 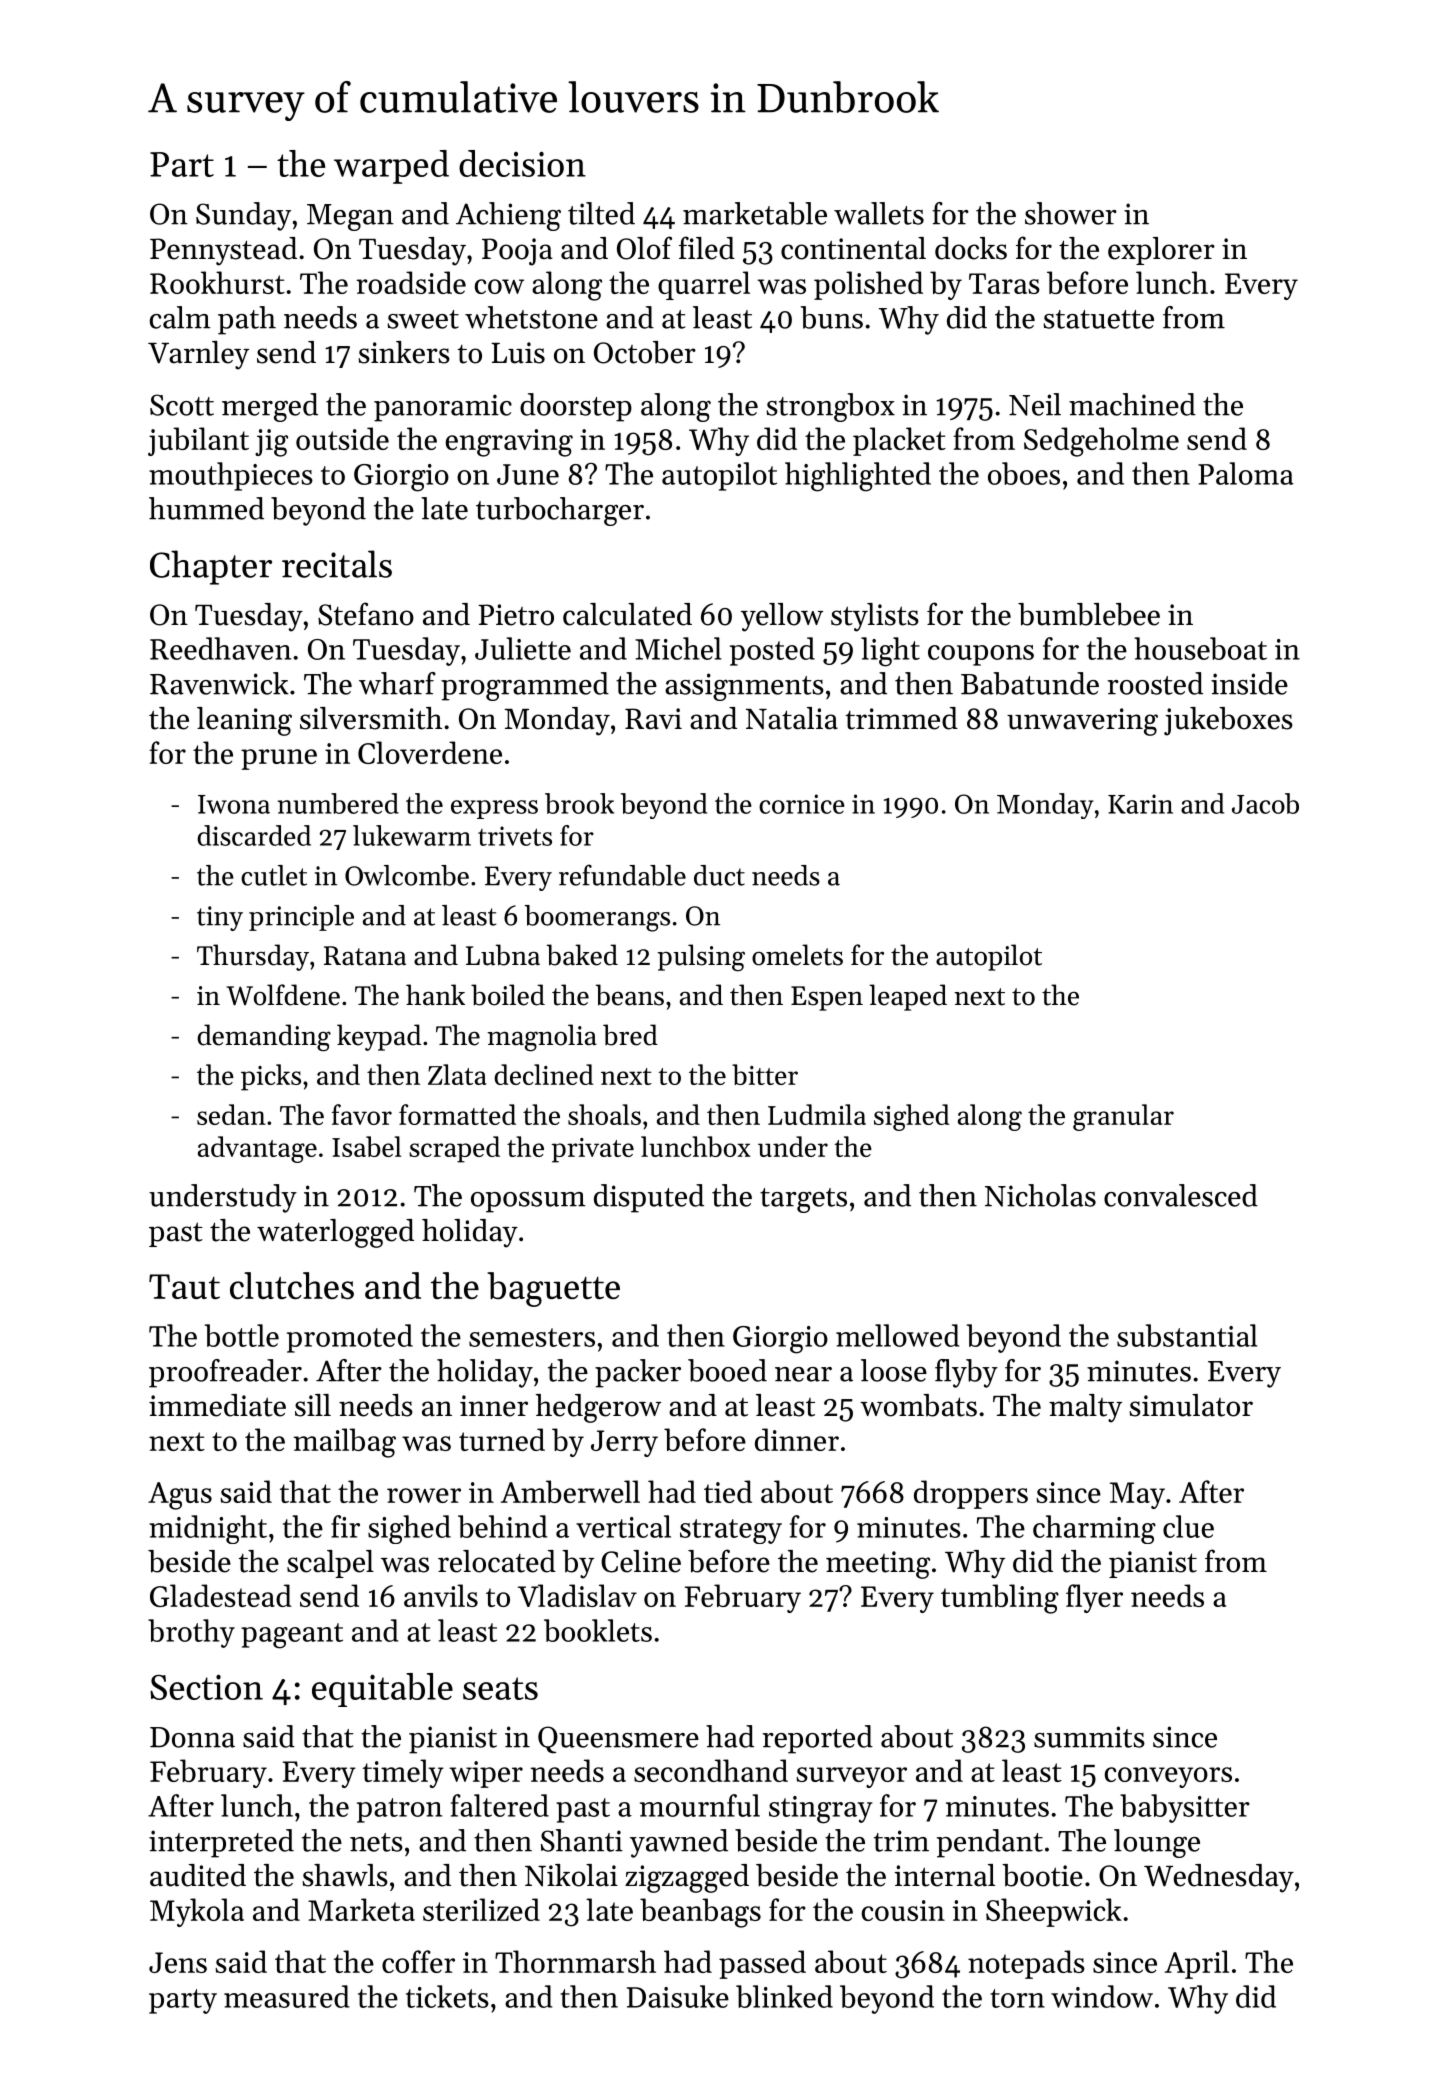 I want to click on doorstep, so click(x=576, y=407).
